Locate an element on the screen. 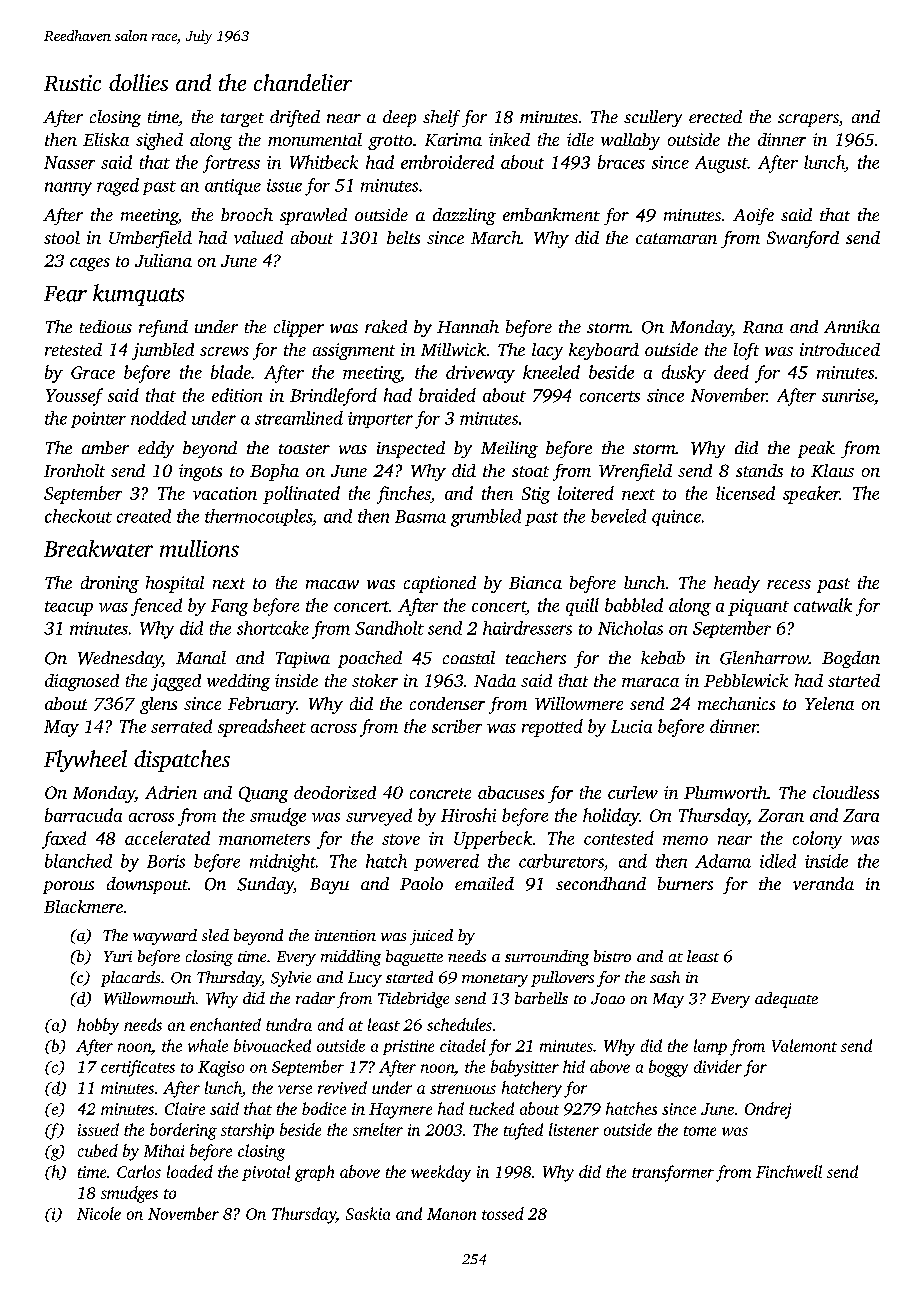 The image size is (924, 1308). scrapers is located at coordinates (808, 120).
